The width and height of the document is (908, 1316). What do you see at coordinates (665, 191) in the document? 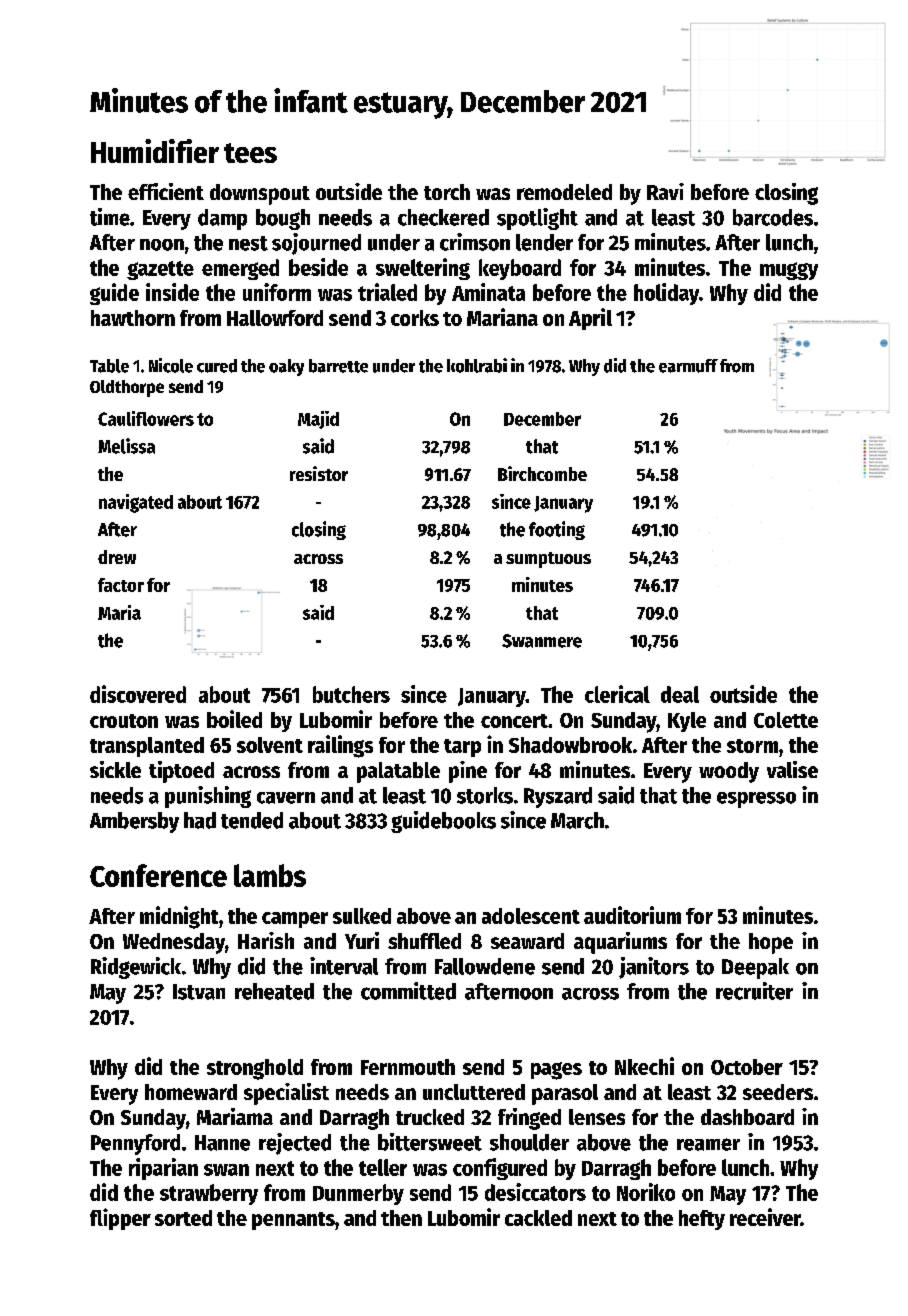
I see `Ravi` at bounding box center [665, 191].
